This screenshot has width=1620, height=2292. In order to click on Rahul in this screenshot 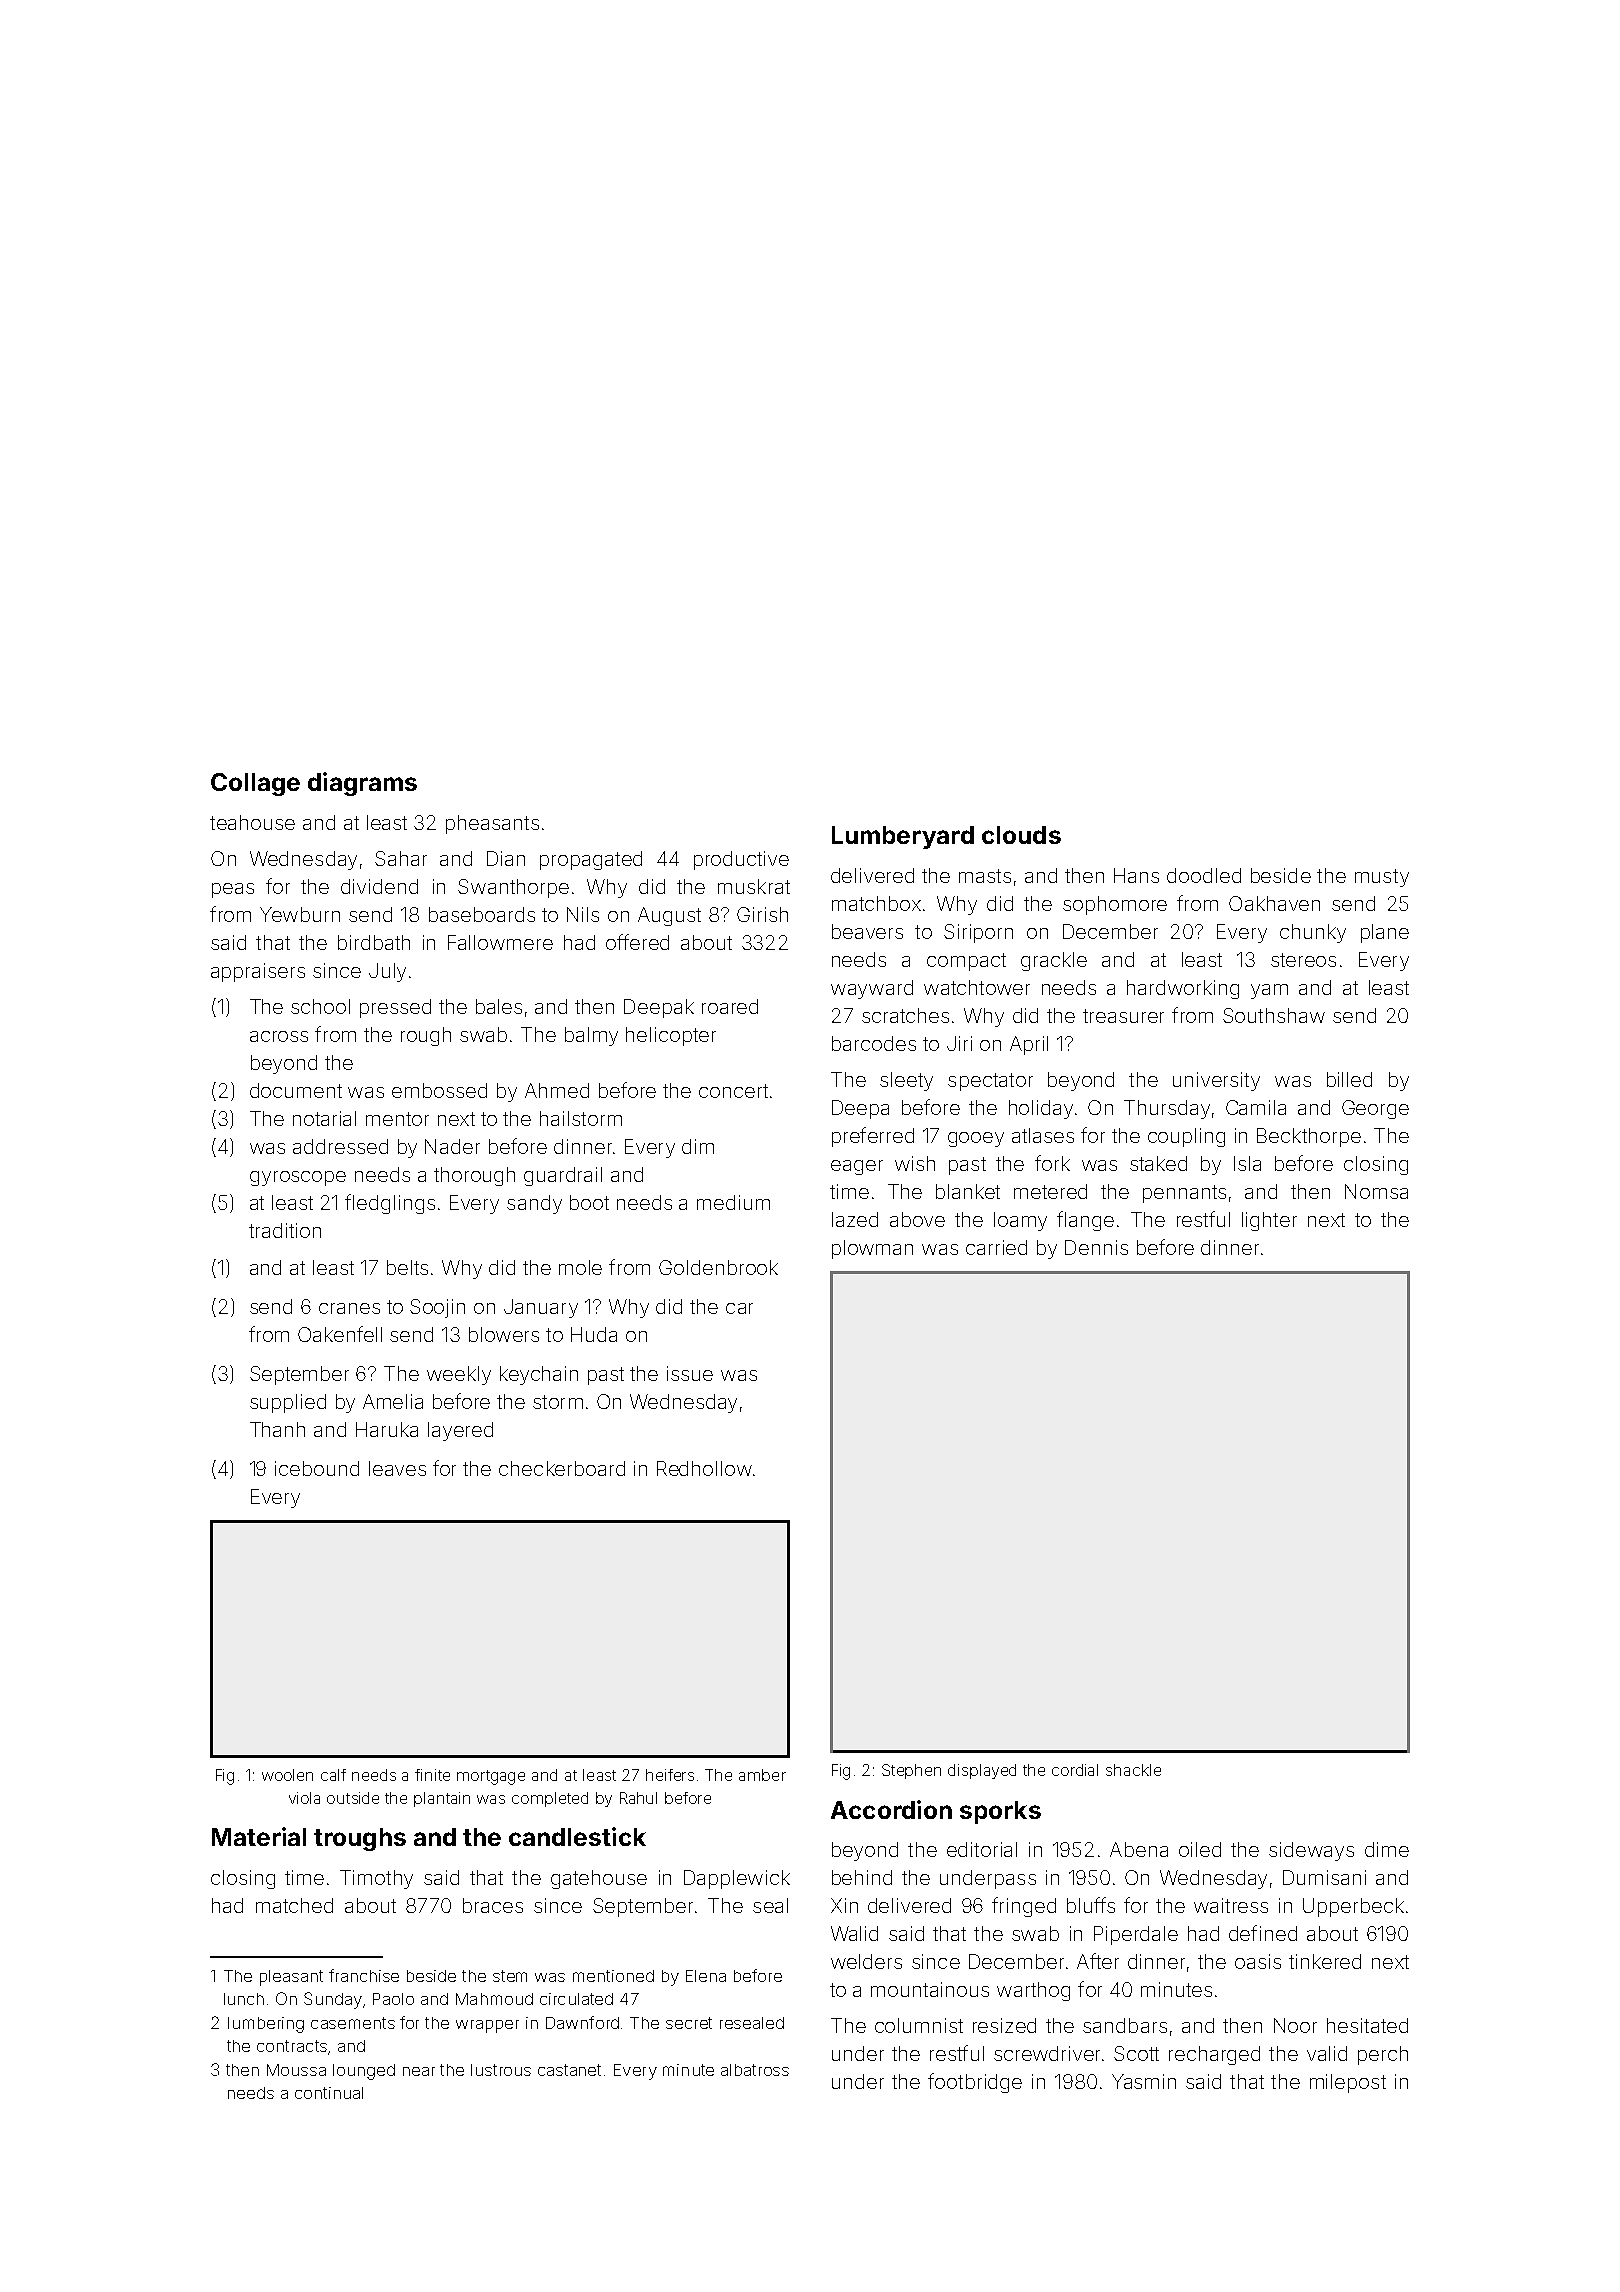, I will do `click(638, 1798)`.
